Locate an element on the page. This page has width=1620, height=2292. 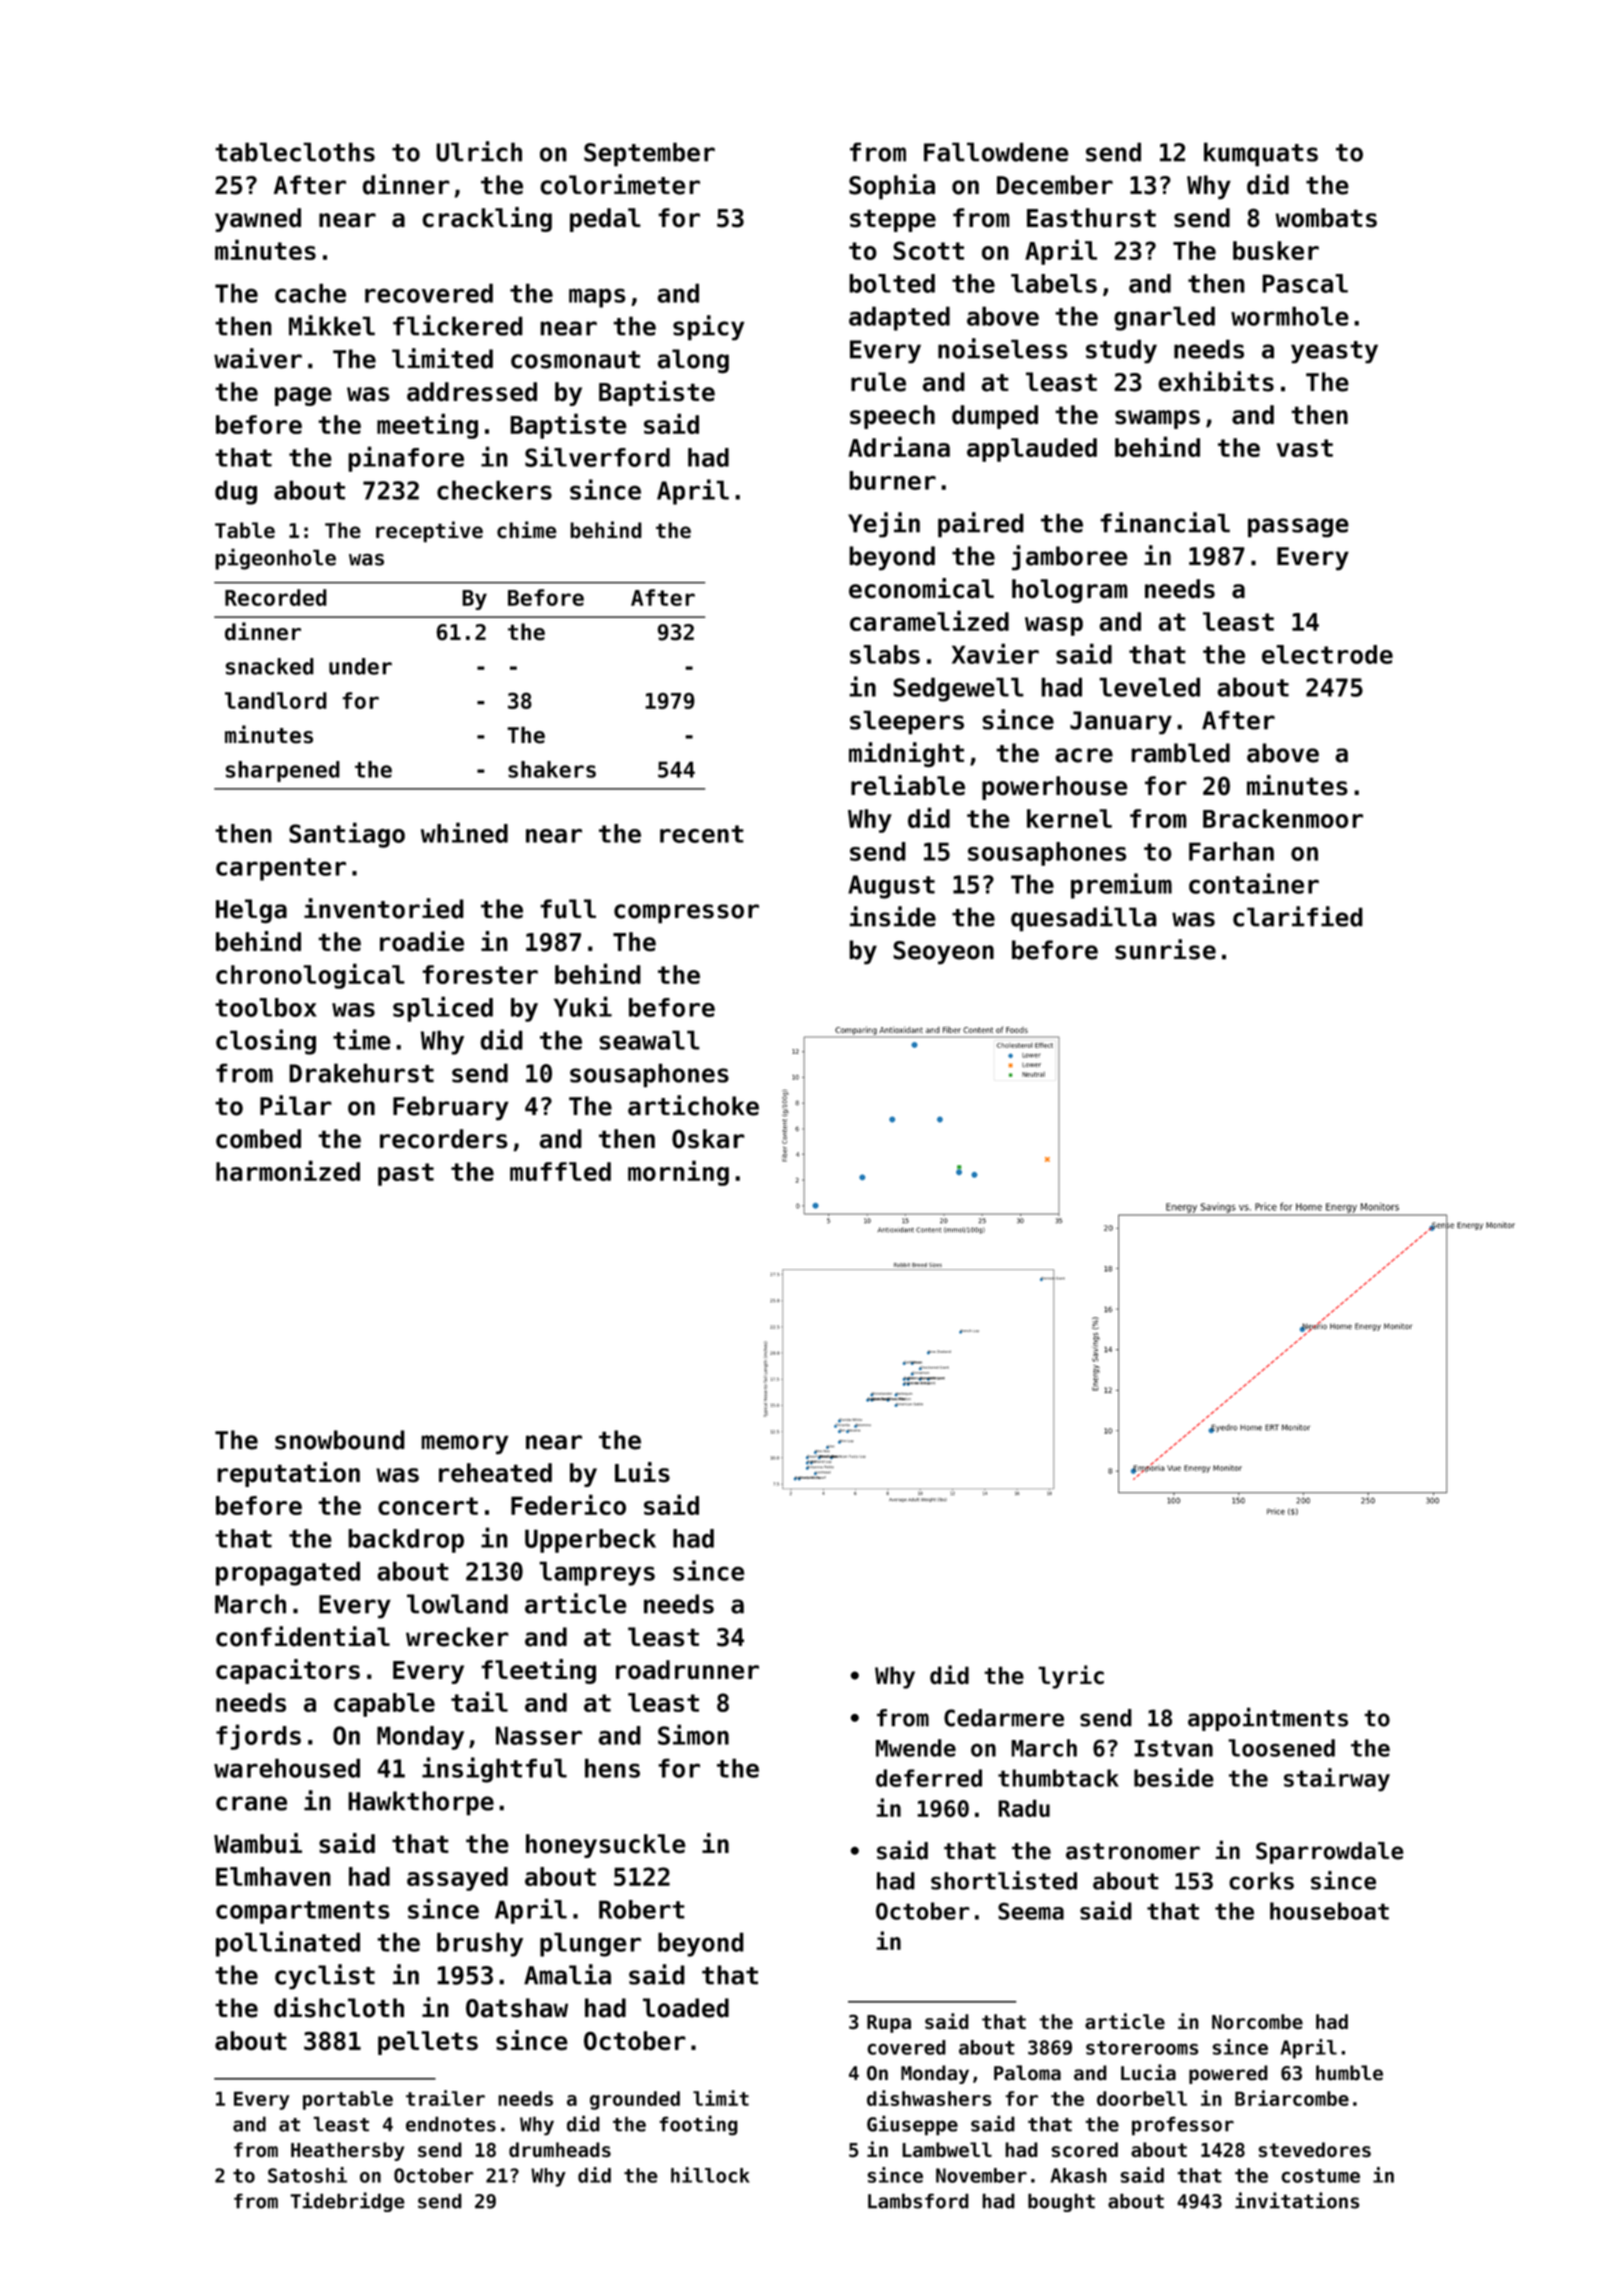
snowbound is located at coordinates (340, 1440).
